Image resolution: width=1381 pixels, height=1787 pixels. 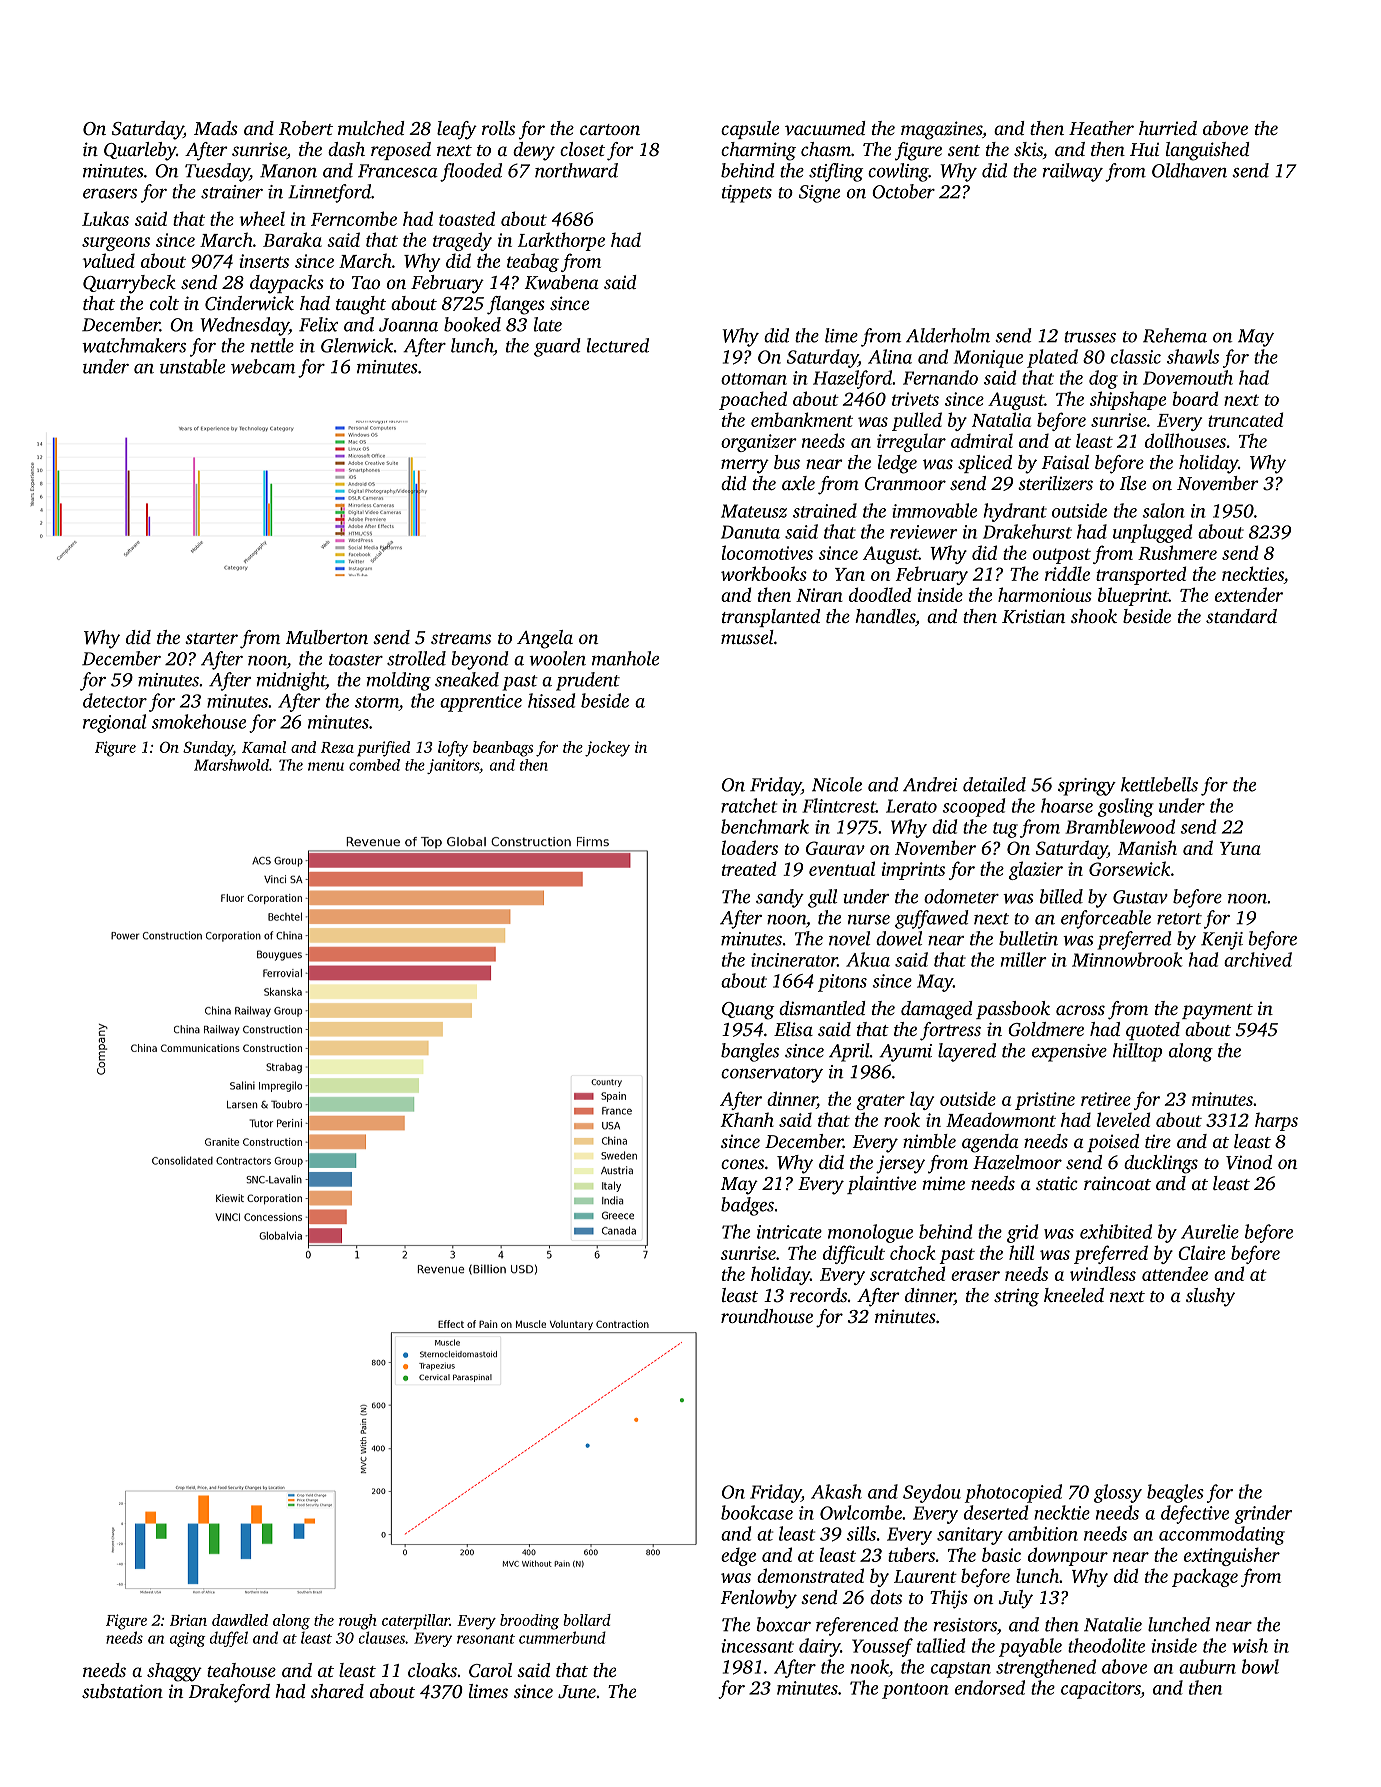 What do you see at coordinates (747, 194) in the page?
I see `tippets` at bounding box center [747, 194].
